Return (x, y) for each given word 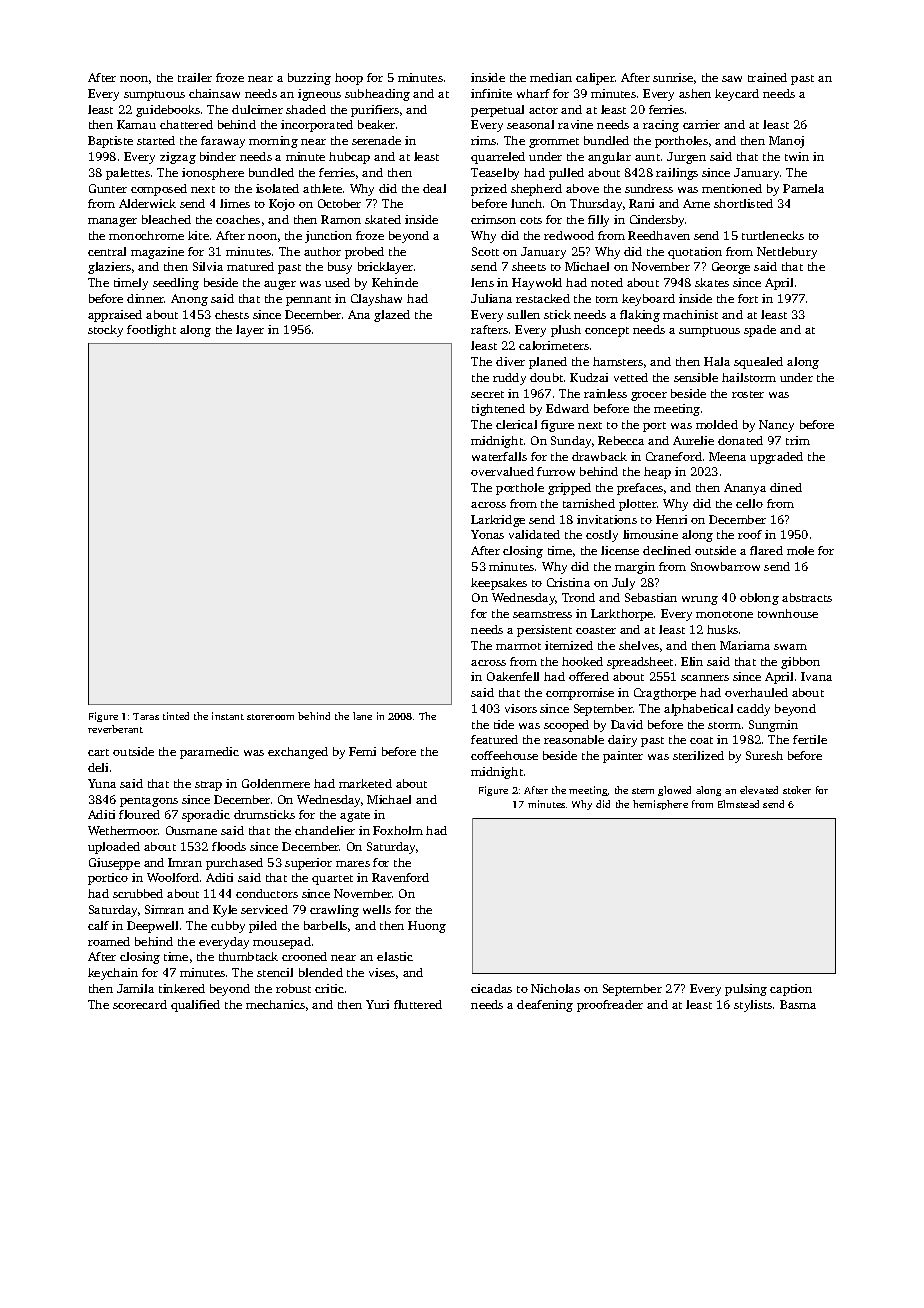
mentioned (732, 188)
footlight (151, 331)
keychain (113, 974)
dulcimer (257, 109)
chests (232, 314)
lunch (526, 203)
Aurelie (693, 440)
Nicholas (555, 988)
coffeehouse (504, 755)
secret (487, 394)
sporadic (206, 816)
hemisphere (660, 805)
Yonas (487, 534)
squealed (758, 363)
